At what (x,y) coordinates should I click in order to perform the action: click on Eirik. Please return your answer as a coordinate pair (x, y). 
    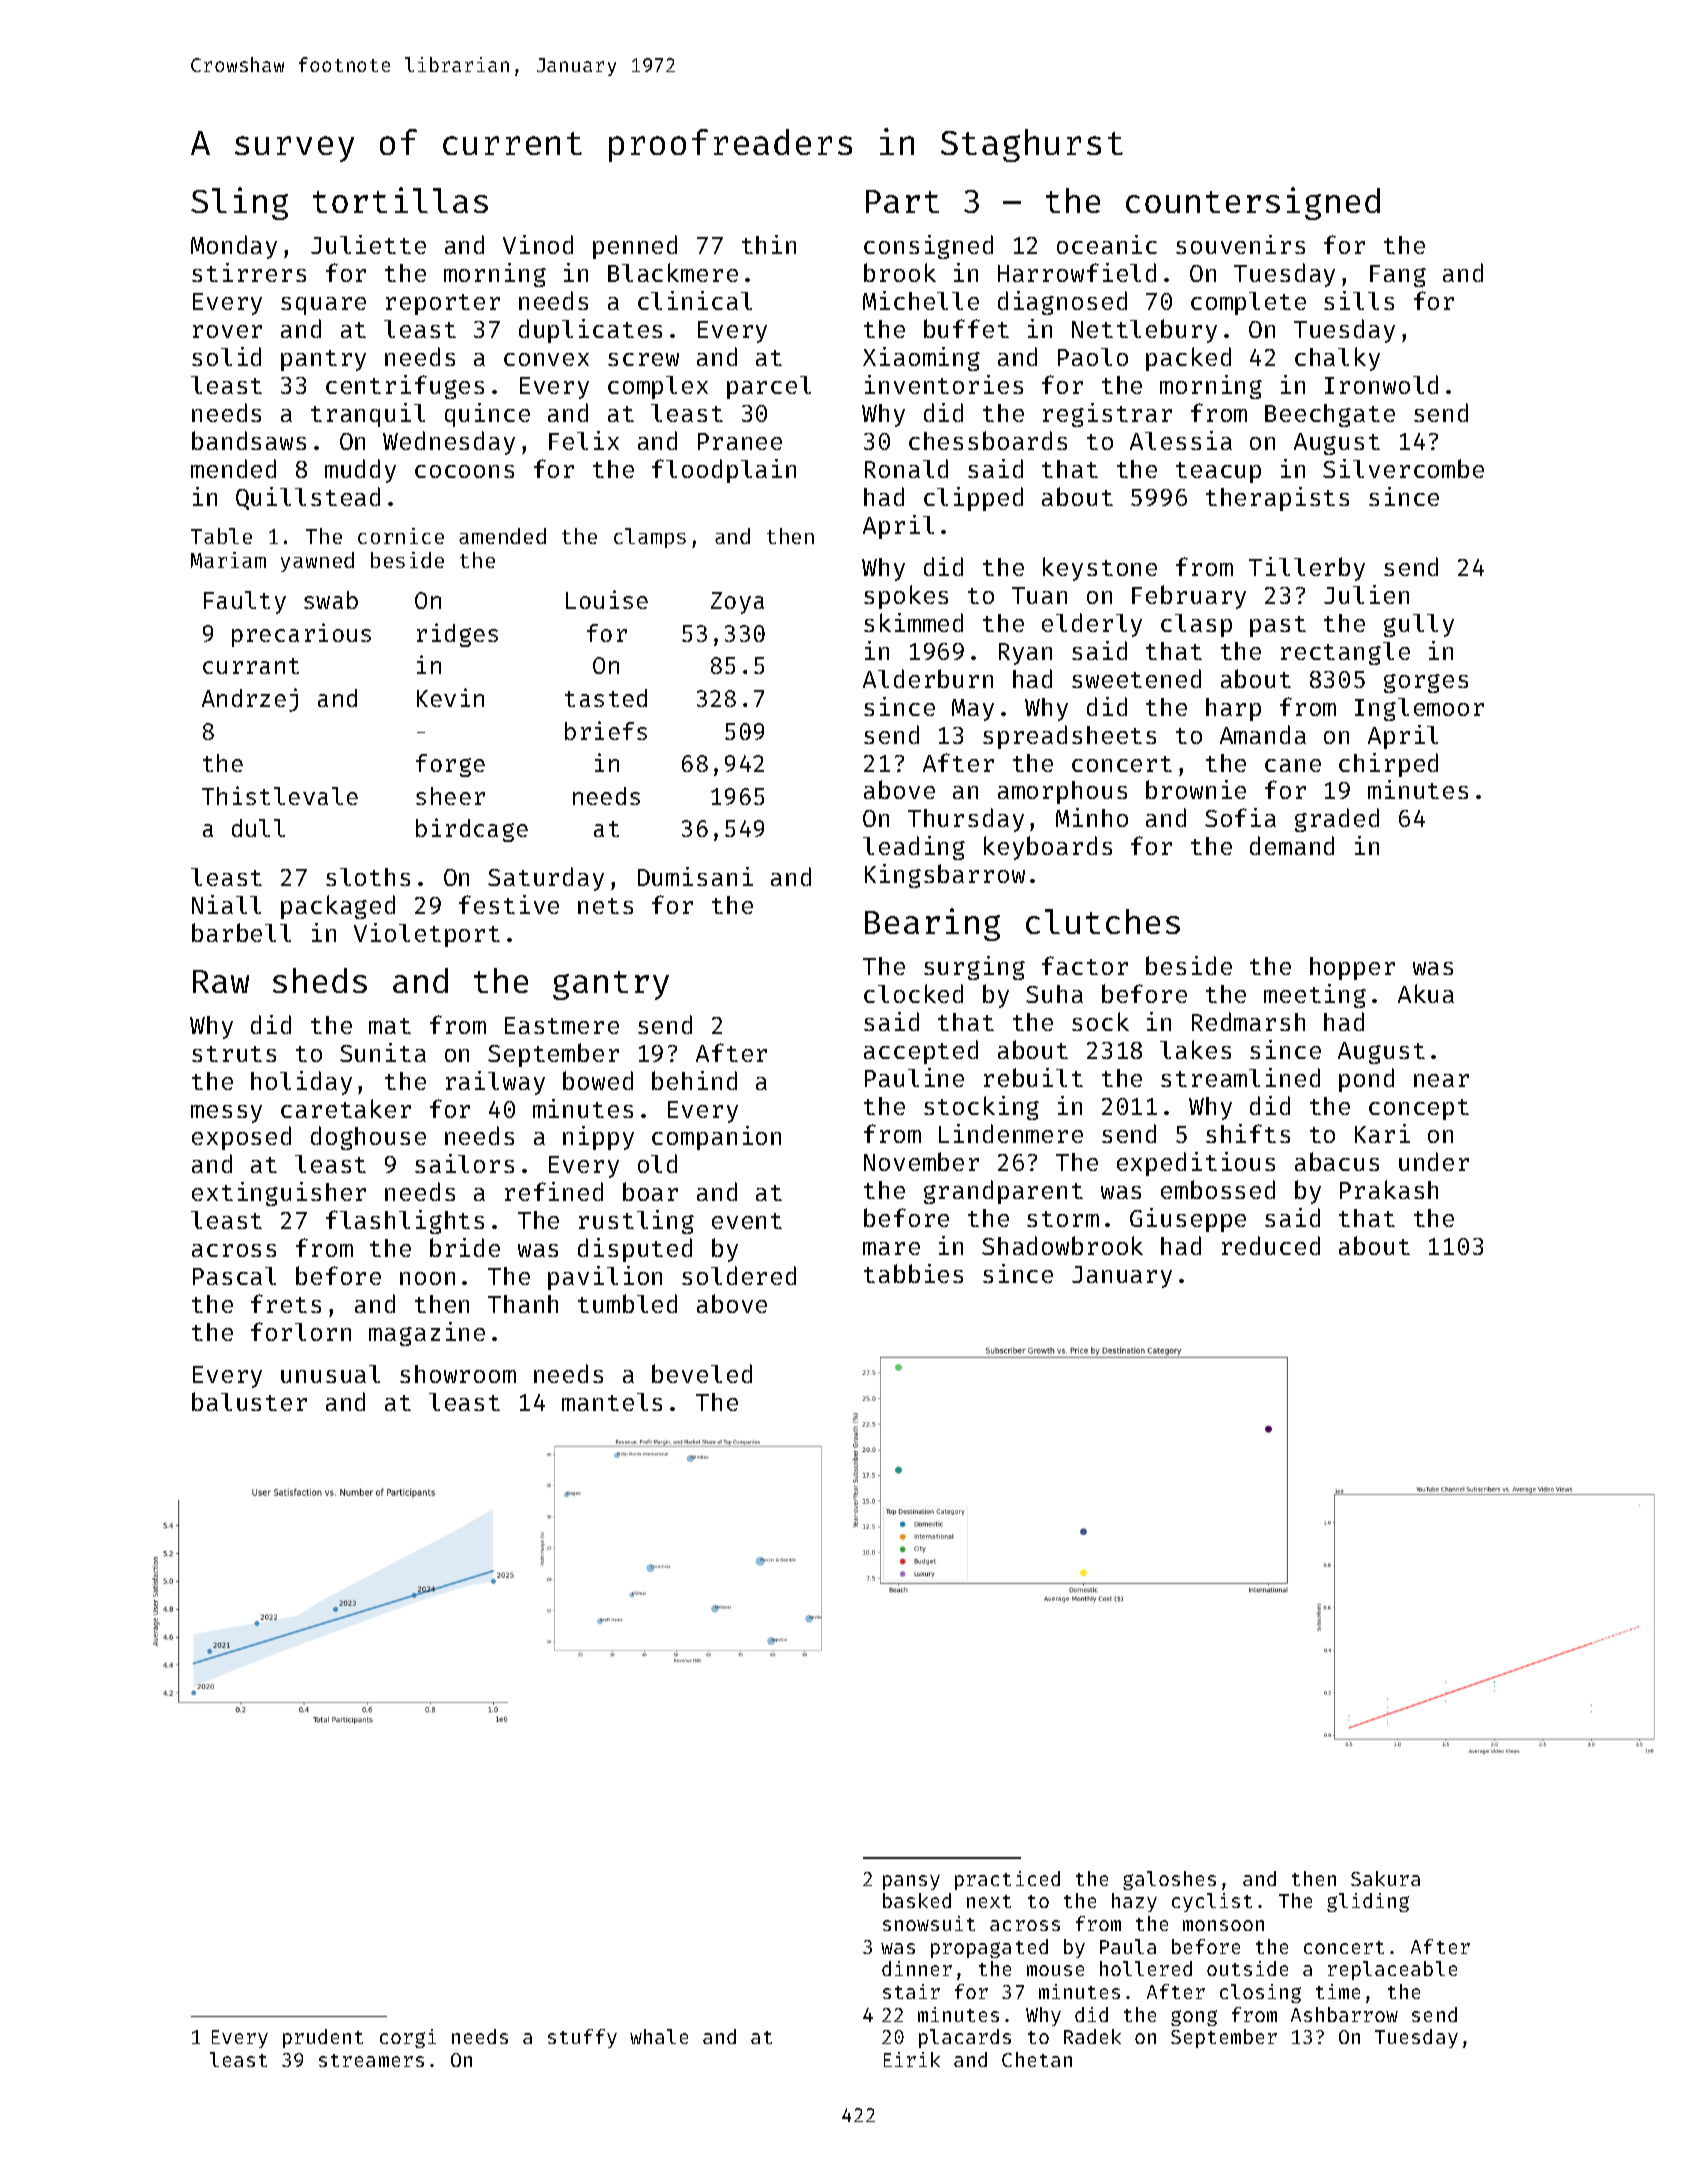
    Looking at the image, I should click on (912, 2059).
